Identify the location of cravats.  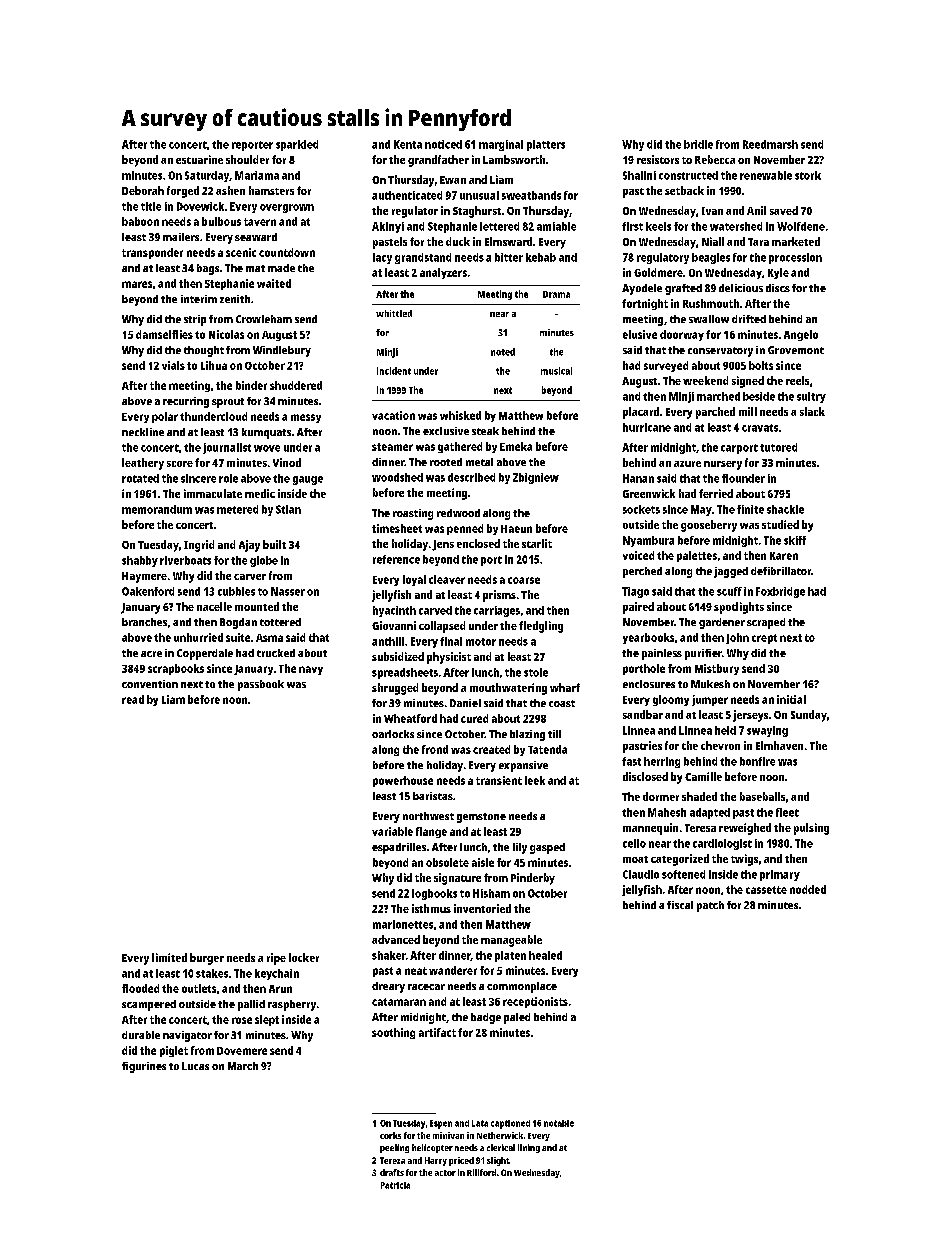
(760, 428).
